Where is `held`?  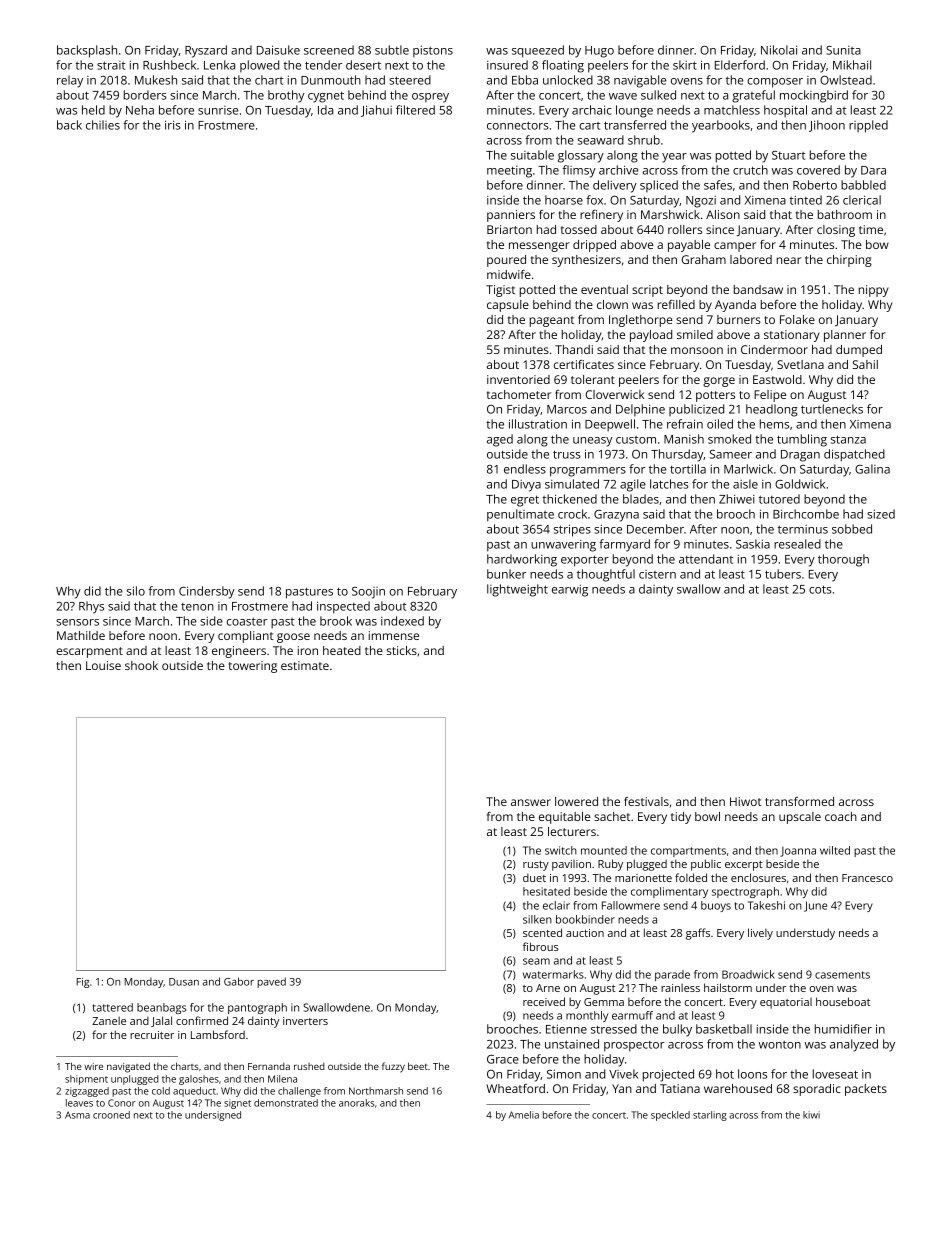
held is located at coordinates (93, 110).
